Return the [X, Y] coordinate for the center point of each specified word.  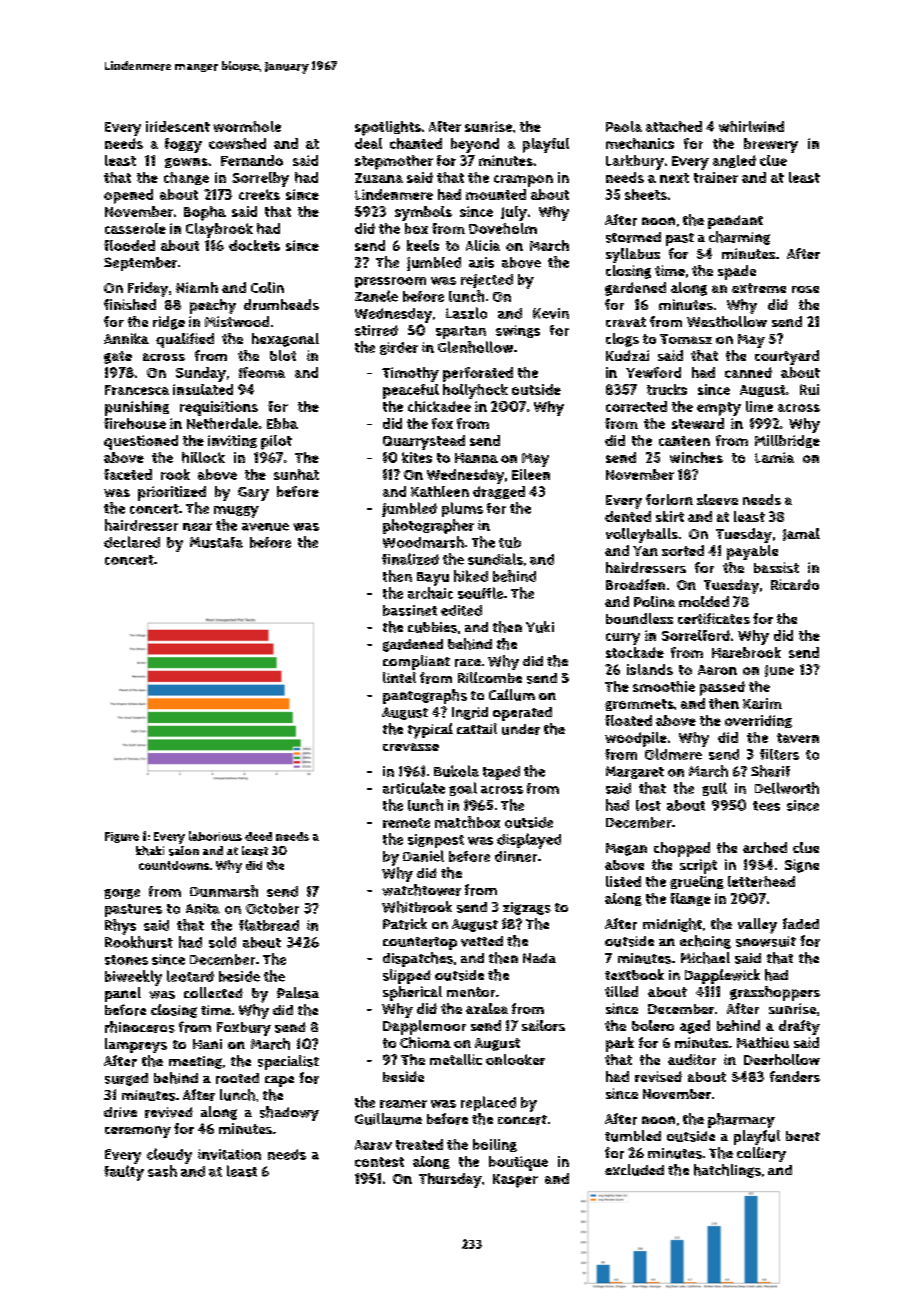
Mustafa [216, 542]
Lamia [774, 457]
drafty [799, 1027]
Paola [624, 126]
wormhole [247, 126]
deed [258, 836]
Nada [539, 958]
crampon [523, 181]
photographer [428, 526]
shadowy [289, 1113]
